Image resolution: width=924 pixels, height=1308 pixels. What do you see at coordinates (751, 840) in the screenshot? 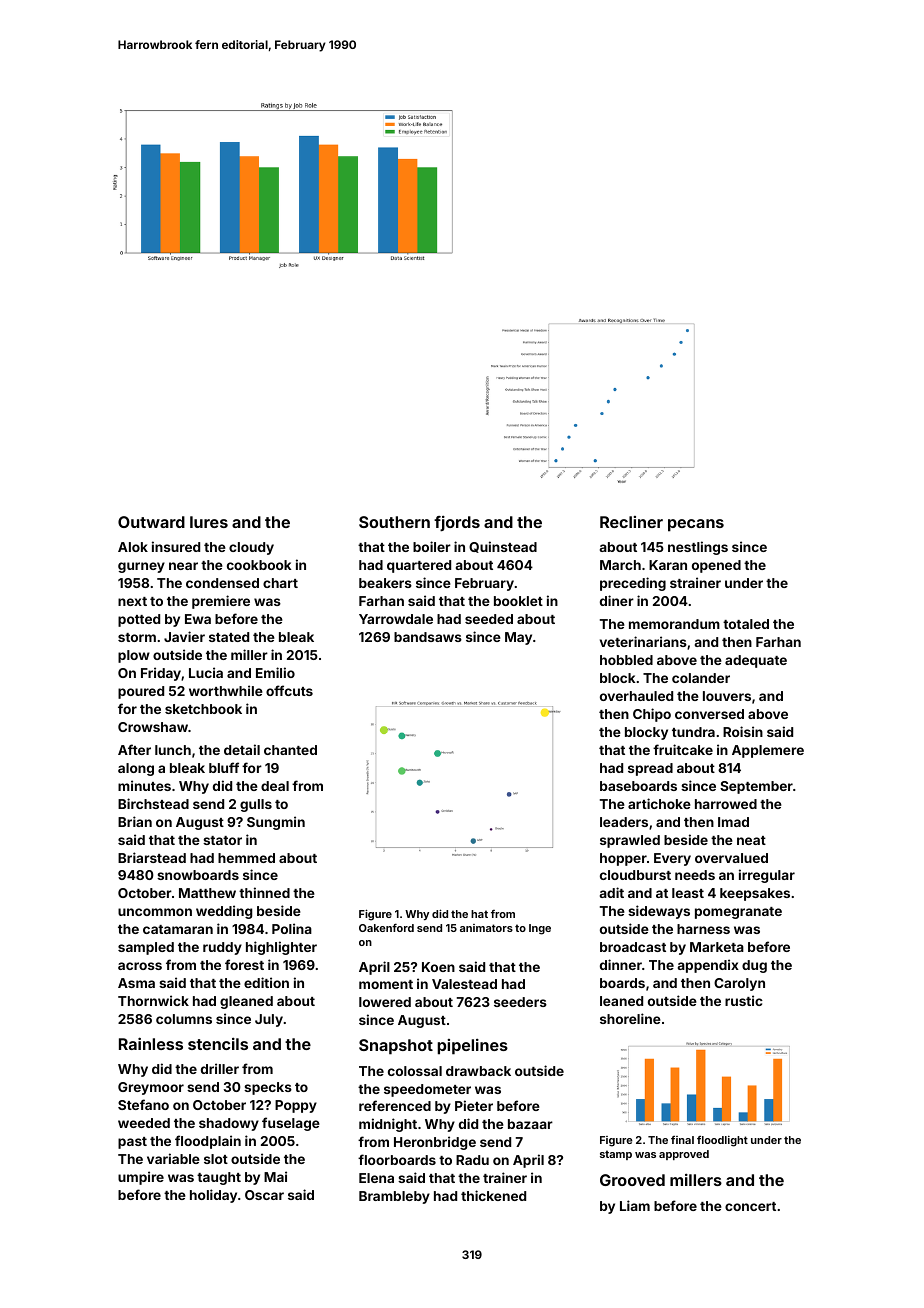
I see `neat` at bounding box center [751, 840].
